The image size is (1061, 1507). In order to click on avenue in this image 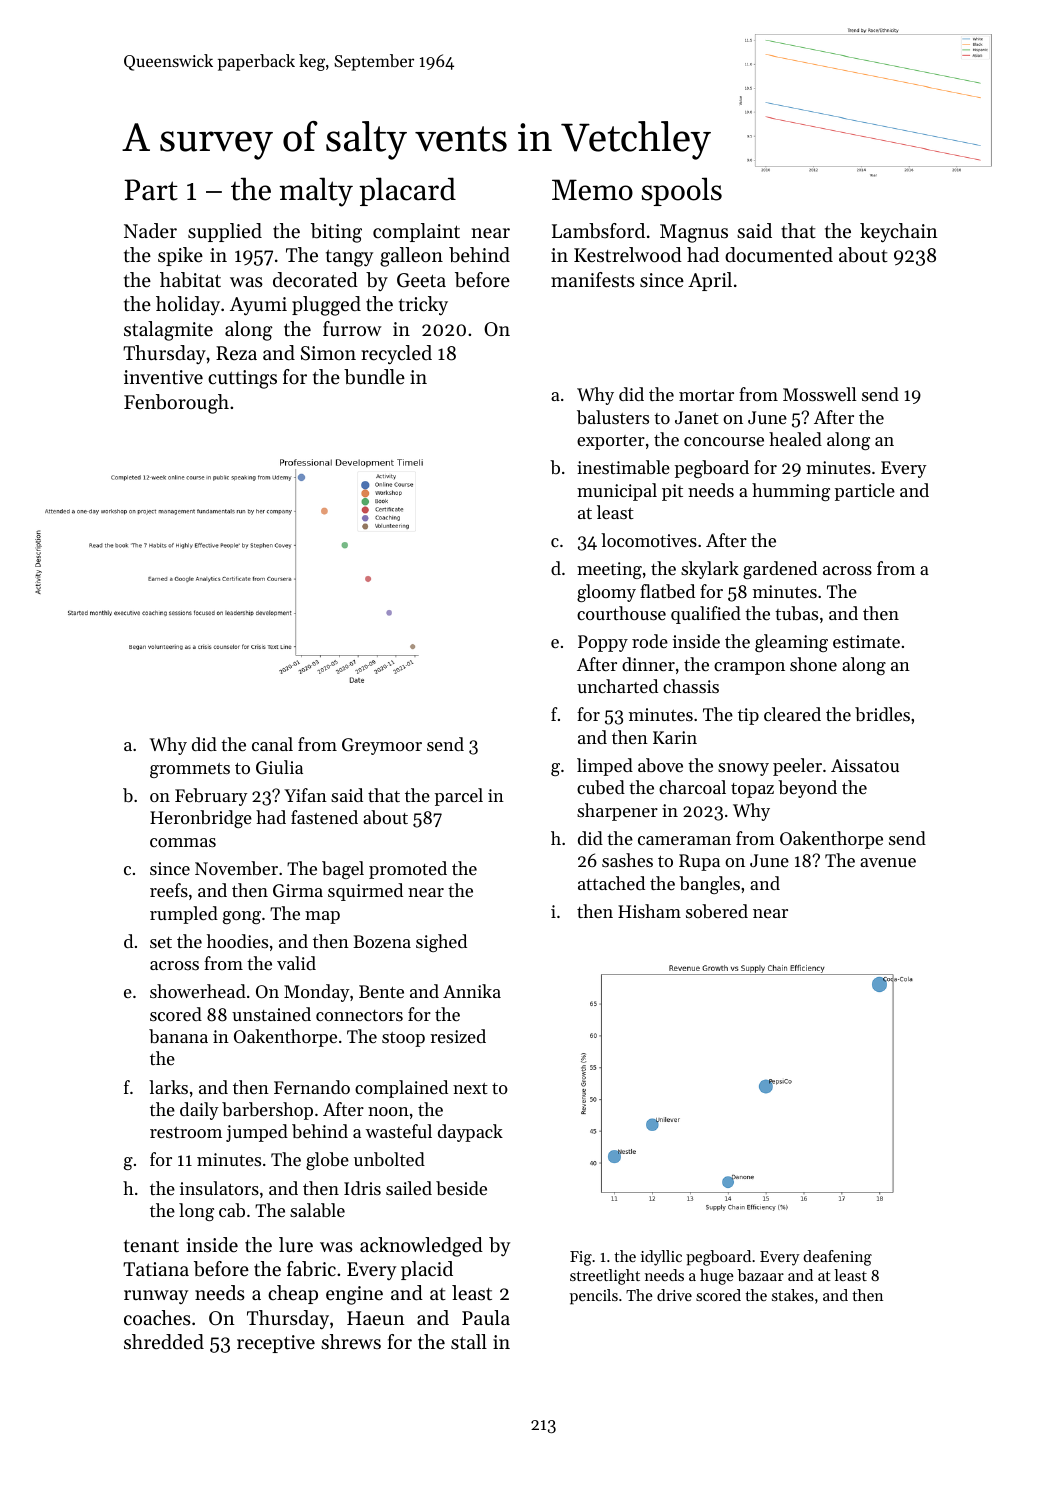, I will do `click(888, 862)`.
